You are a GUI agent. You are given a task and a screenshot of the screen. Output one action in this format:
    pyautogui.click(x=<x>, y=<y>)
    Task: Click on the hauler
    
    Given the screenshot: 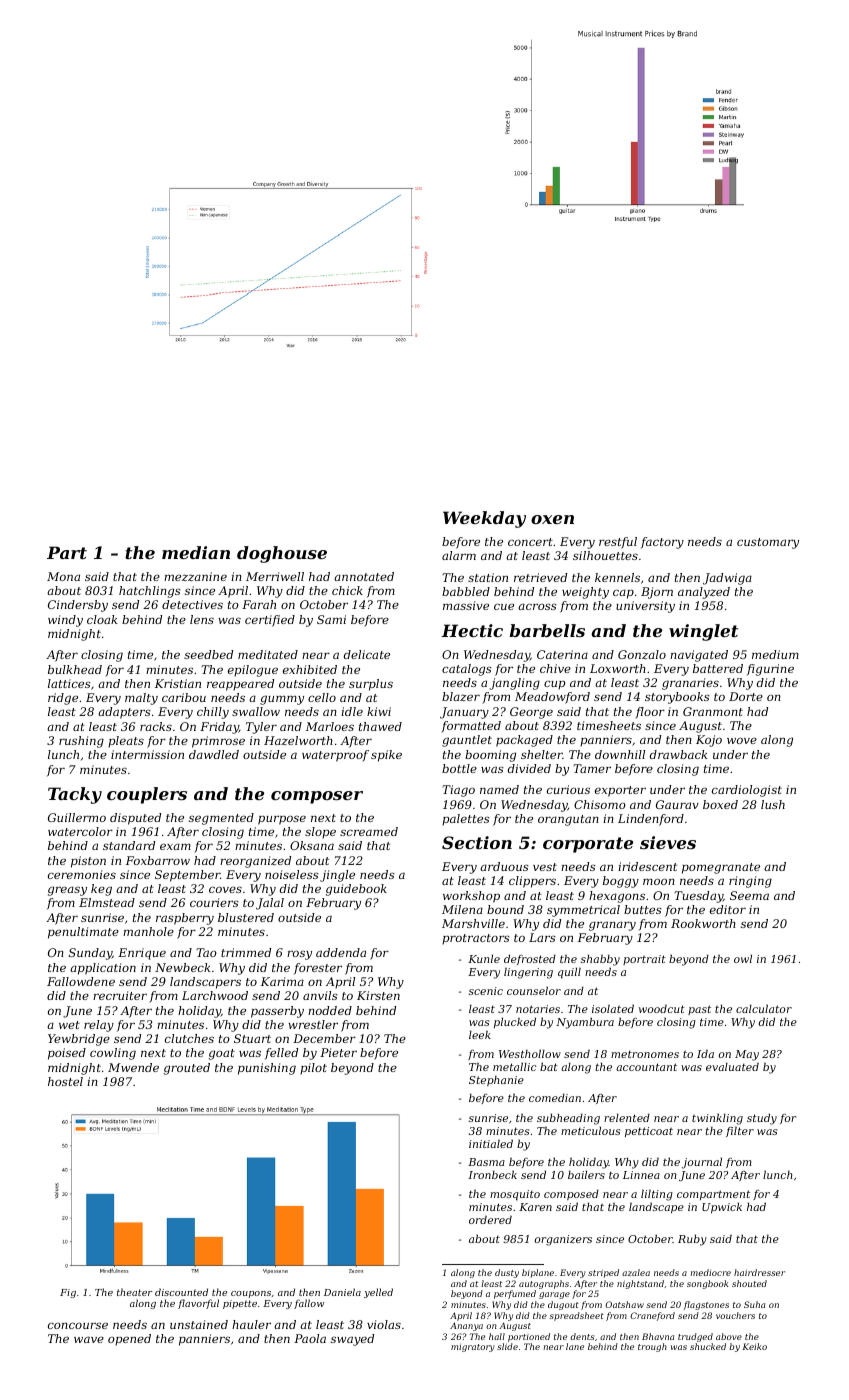 What is the action you would take?
    pyautogui.click(x=251, y=1324)
